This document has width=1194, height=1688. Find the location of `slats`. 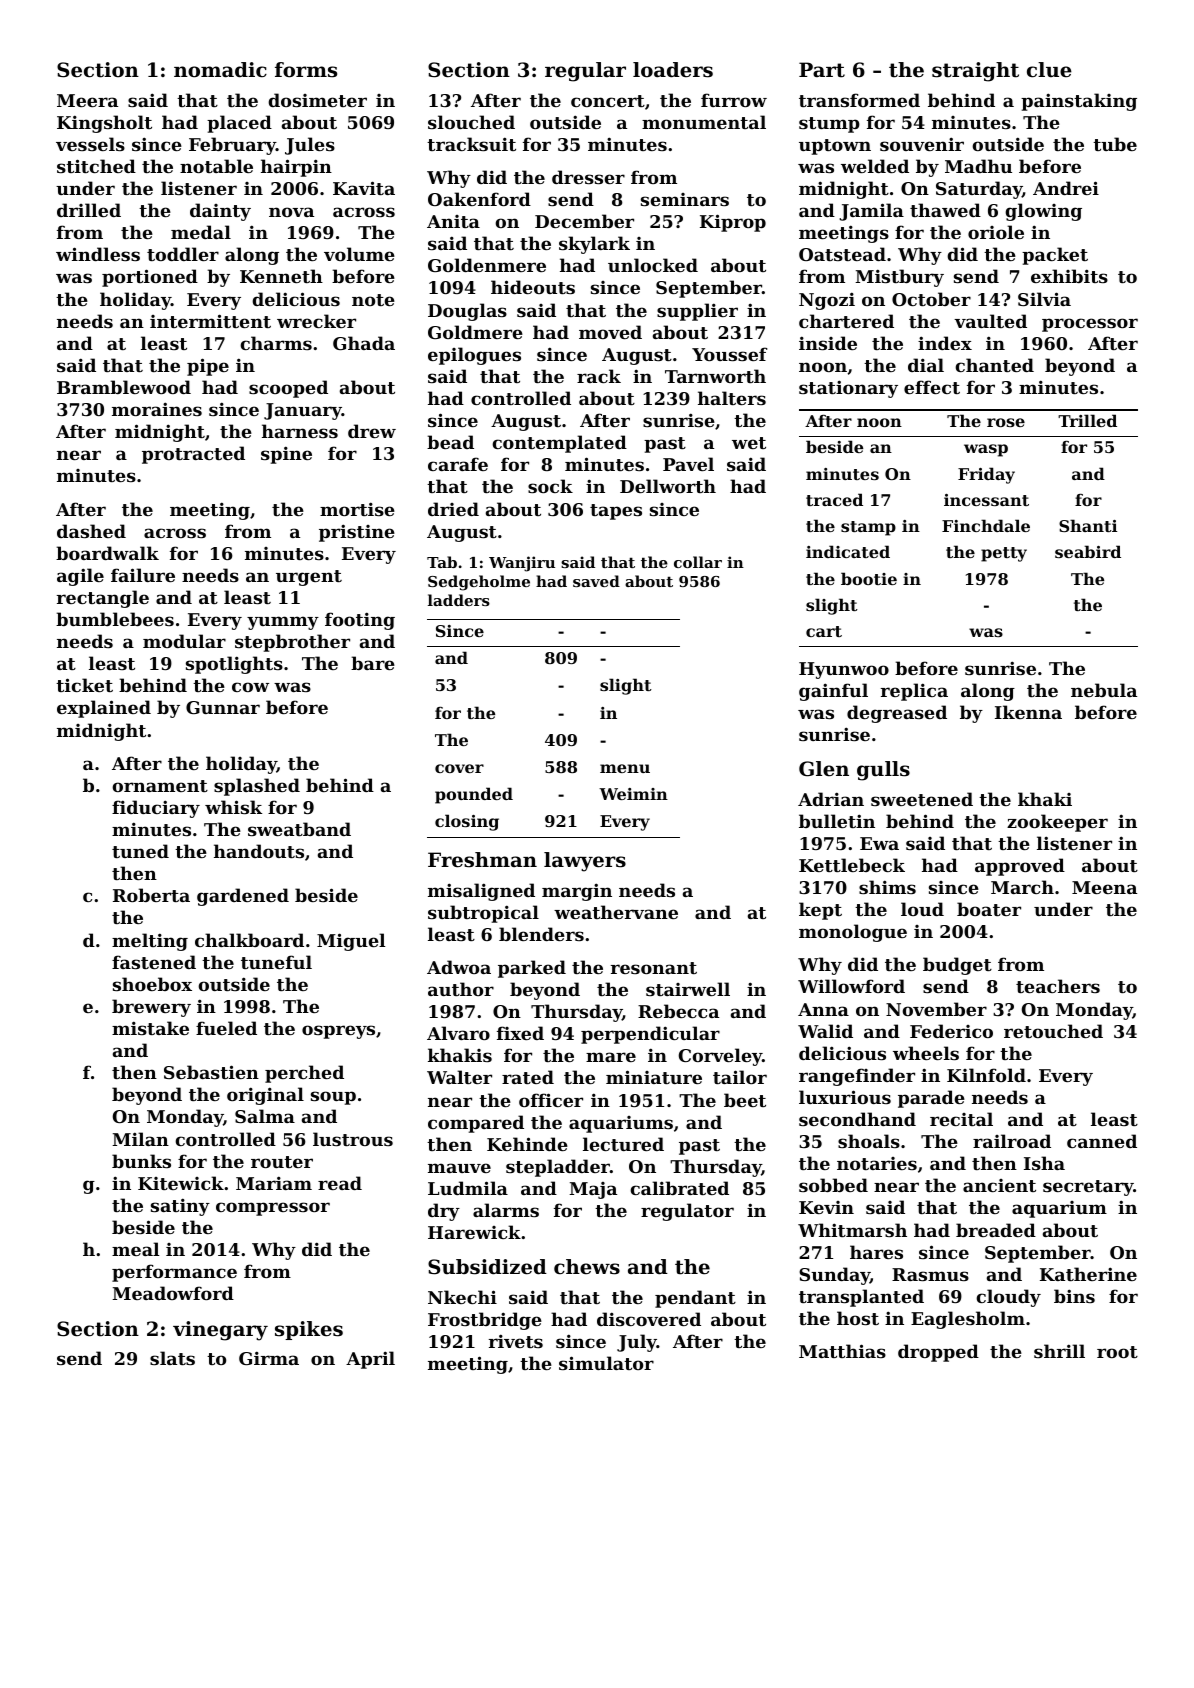

slats is located at coordinates (172, 1358).
